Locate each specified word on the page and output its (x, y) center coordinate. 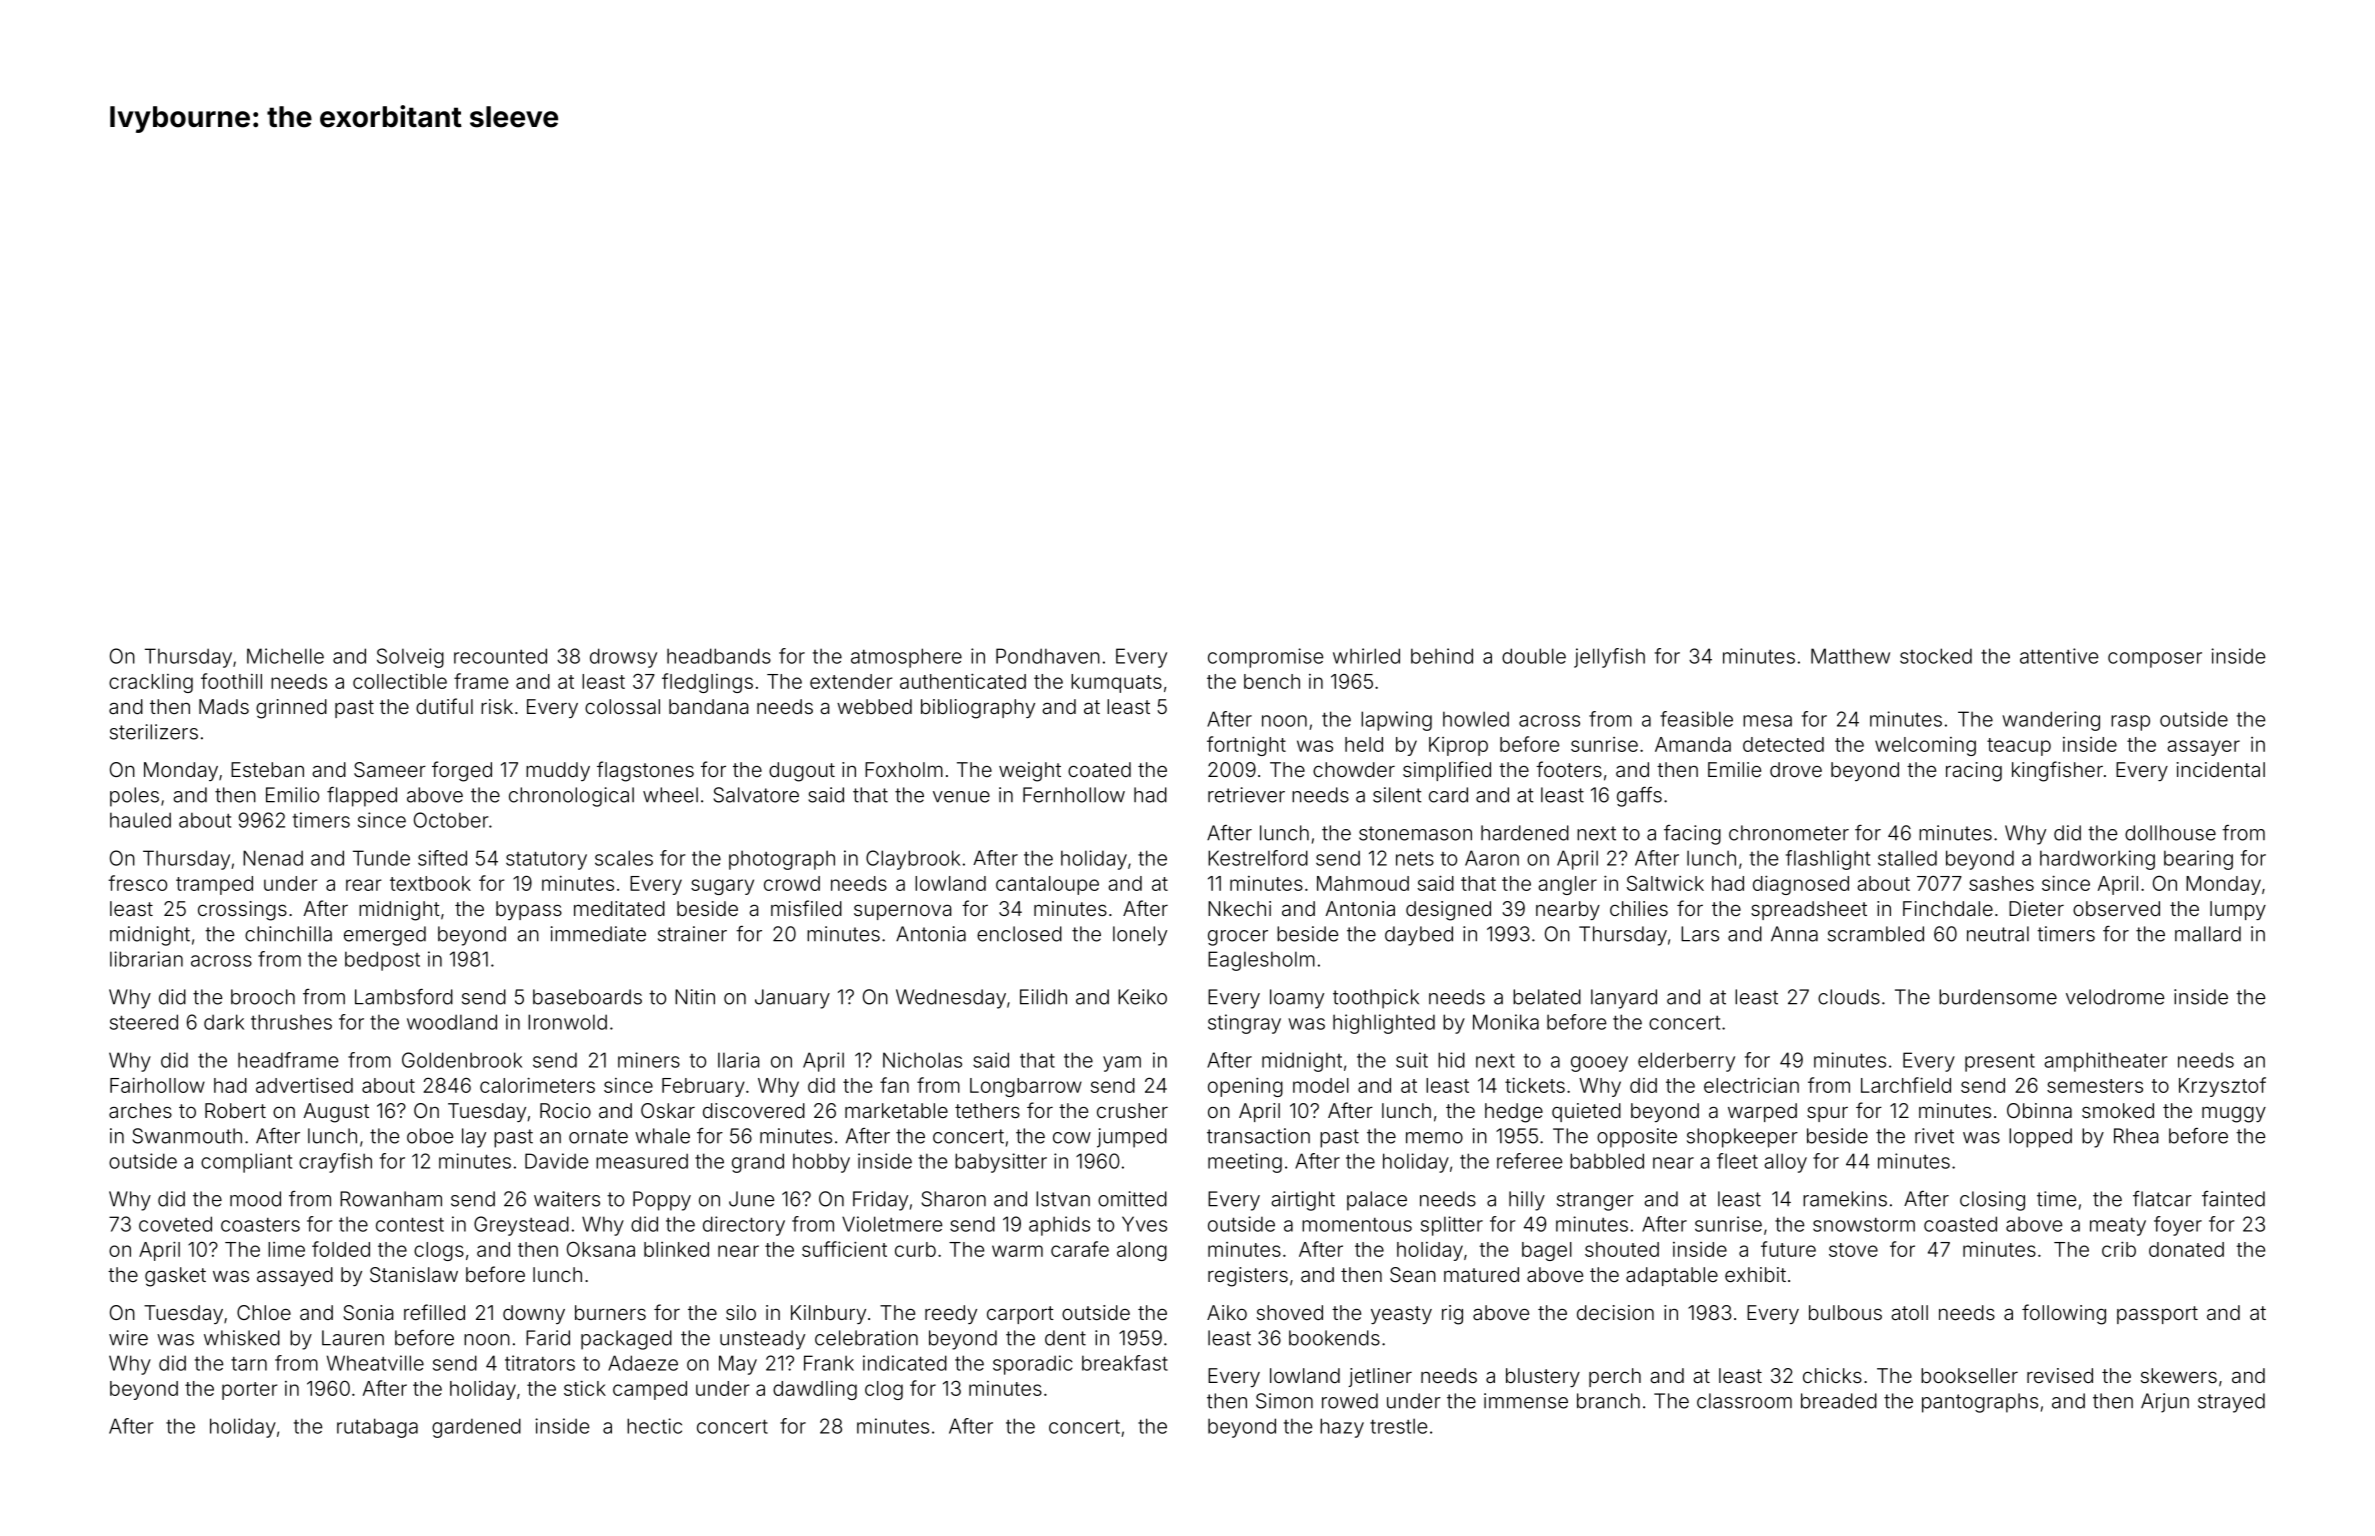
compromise (1265, 658)
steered (144, 1022)
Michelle (285, 656)
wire (128, 1338)
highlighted (1384, 1024)
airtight (1303, 1201)
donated (2186, 1249)
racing (1974, 772)
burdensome (1998, 997)
